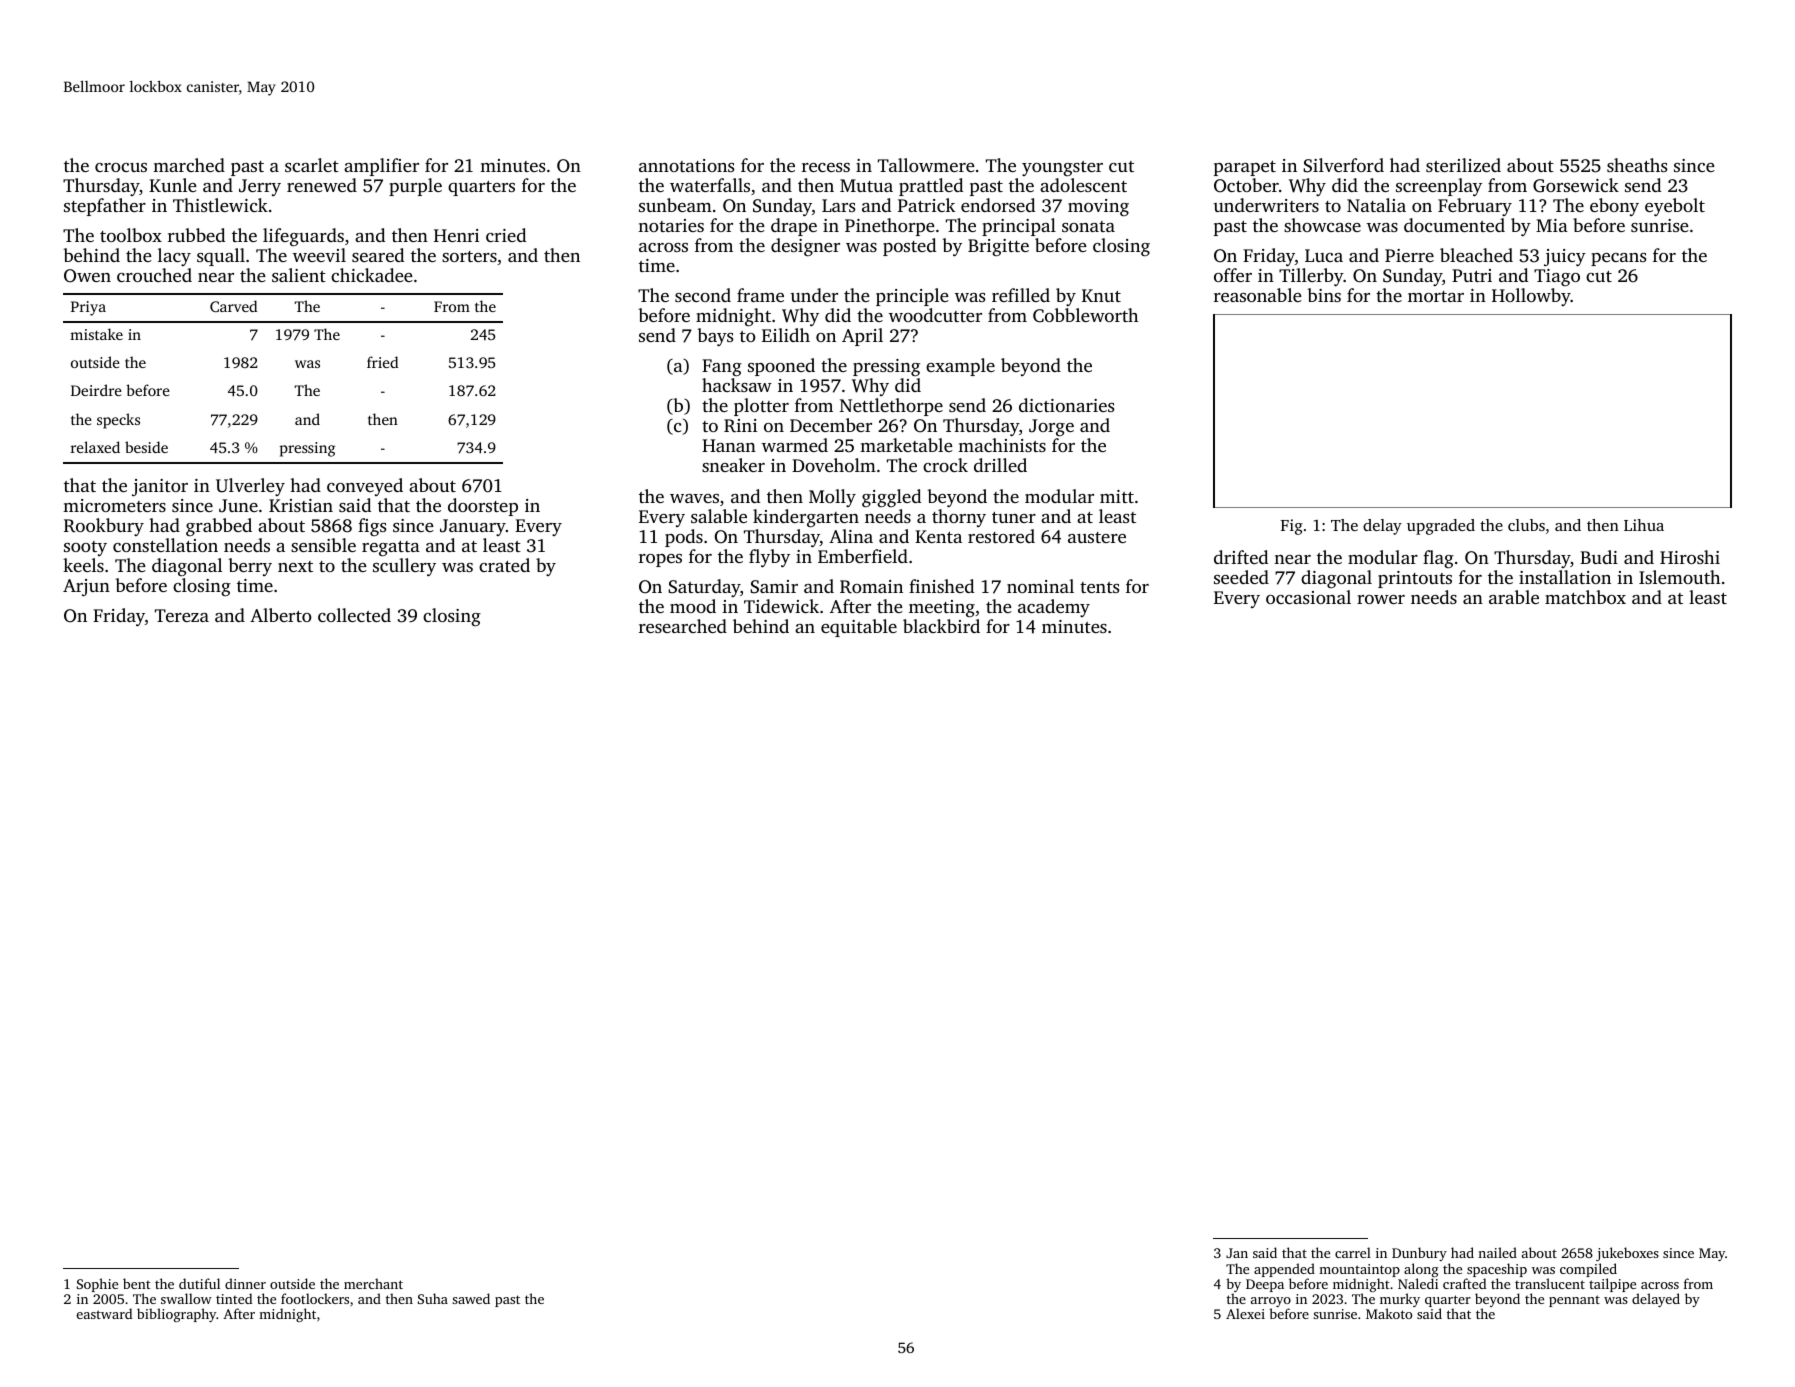 This screenshot has width=1795, height=1387. I want to click on blackbird, so click(941, 626).
